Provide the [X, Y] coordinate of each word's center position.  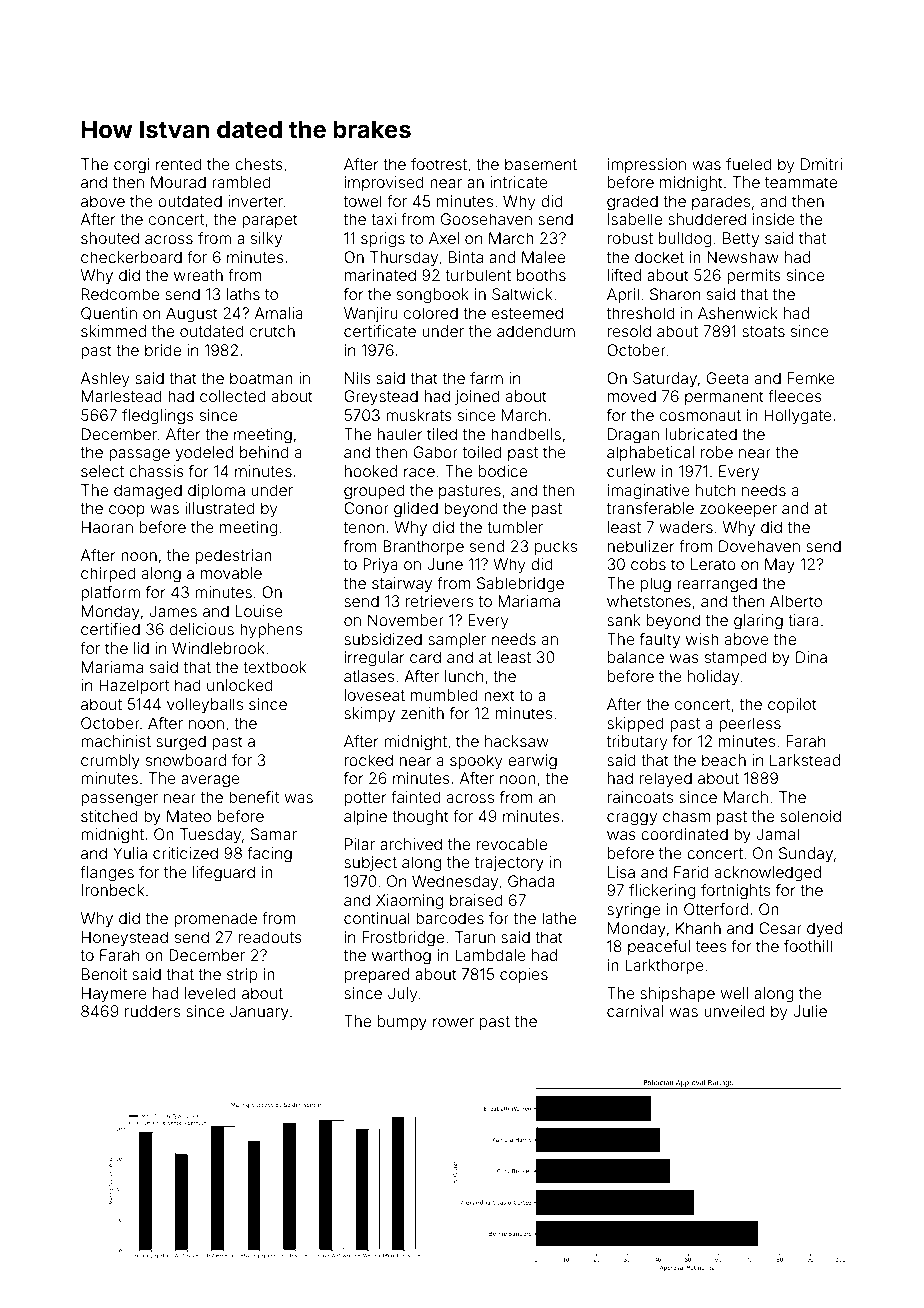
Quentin [109, 313]
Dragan [633, 436]
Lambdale [490, 955]
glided [416, 510]
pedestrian [234, 556]
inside [774, 219]
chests [259, 164]
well [734, 993]
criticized [185, 853]
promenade [215, 919]
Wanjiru [371, 314]
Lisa [621, 872]
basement [541, 164]
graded [632, 203]
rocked [369, 760]
